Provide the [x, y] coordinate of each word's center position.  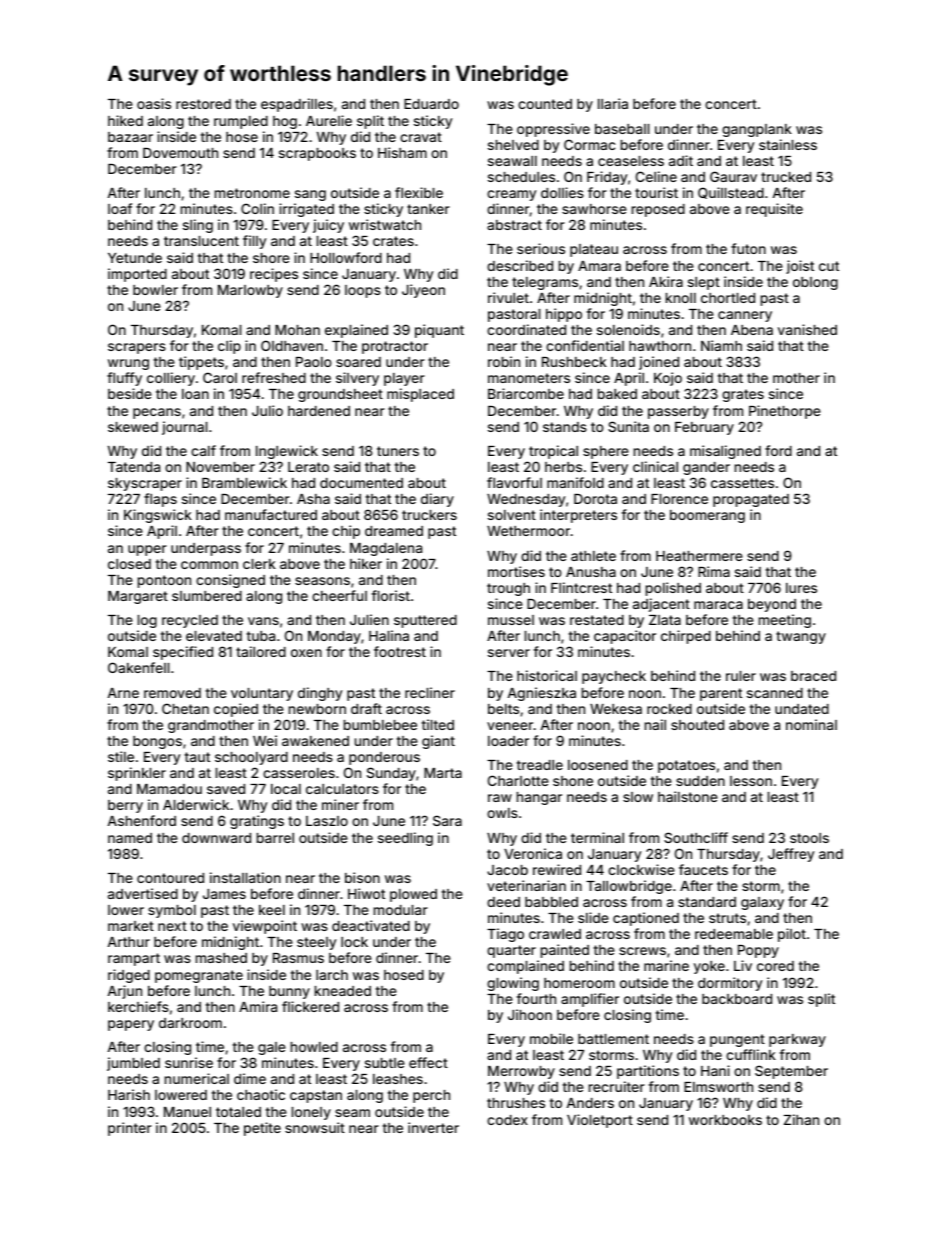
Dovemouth [180, 152]
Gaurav [733, 176]
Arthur [129, 942]
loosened [598, 765]
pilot [792, 935]
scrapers [137, 348]
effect [428, 1062]
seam [352, 1113]
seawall [512, 161]
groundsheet [340, 395]
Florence [679, 499]
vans [263, 621]
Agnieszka [542, 694]
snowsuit [315, 1127]
